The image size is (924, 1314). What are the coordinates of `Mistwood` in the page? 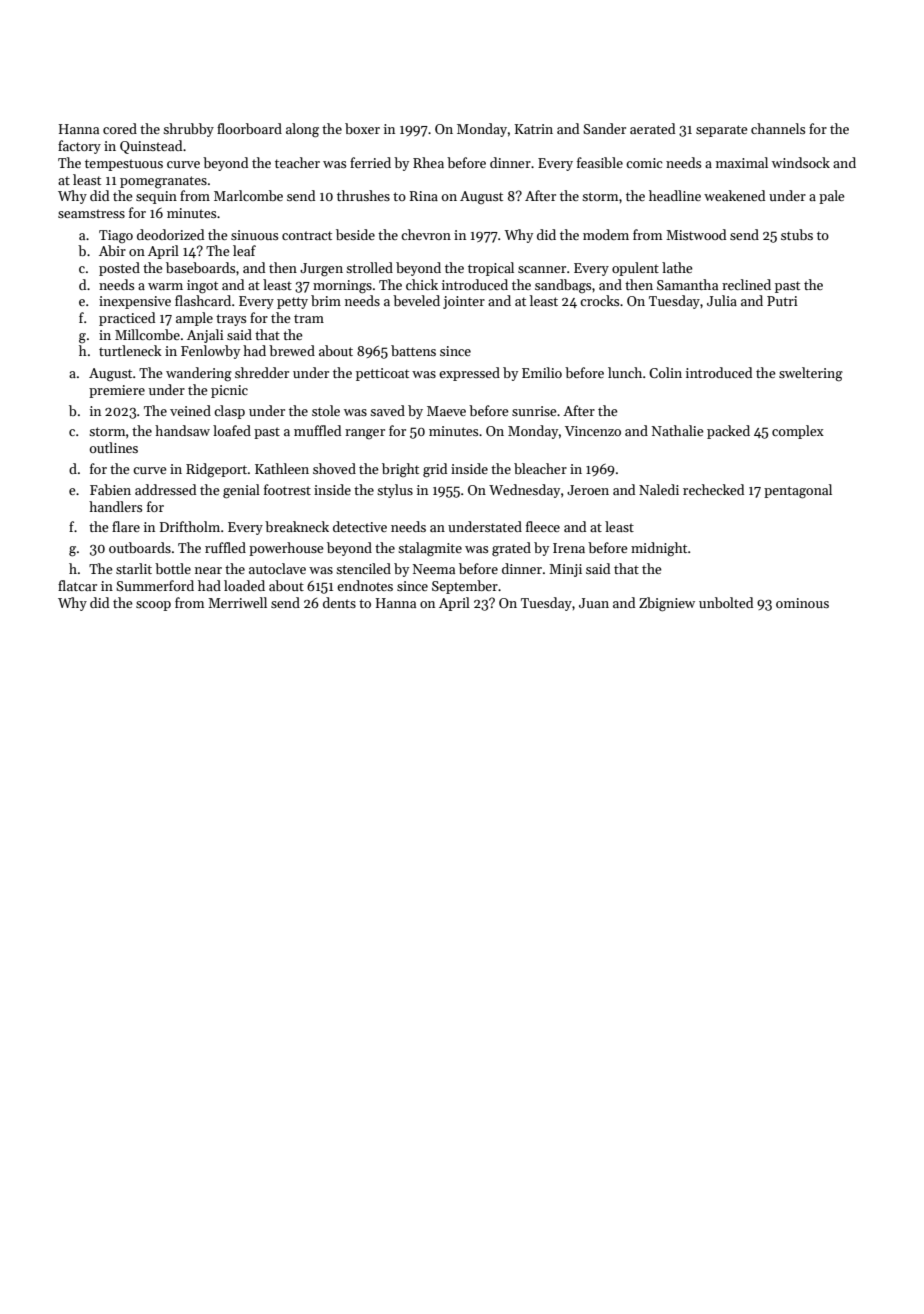 It's located at (696, 234).
